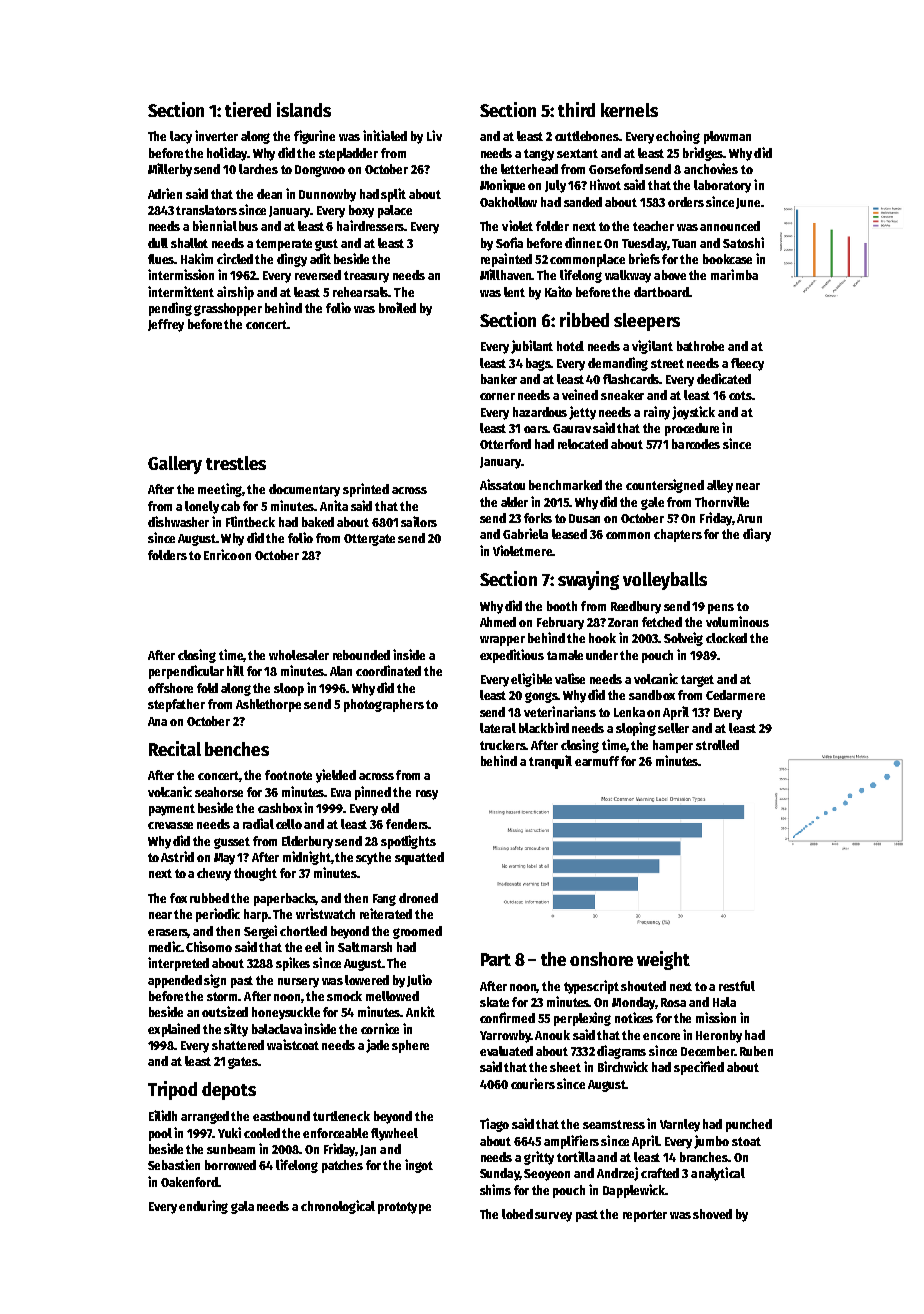 The image size is (924, 1314). What do you see at coordinates (597, 761) in the screenshot?
I see `earmuff` at bounding box center [597, 761].
